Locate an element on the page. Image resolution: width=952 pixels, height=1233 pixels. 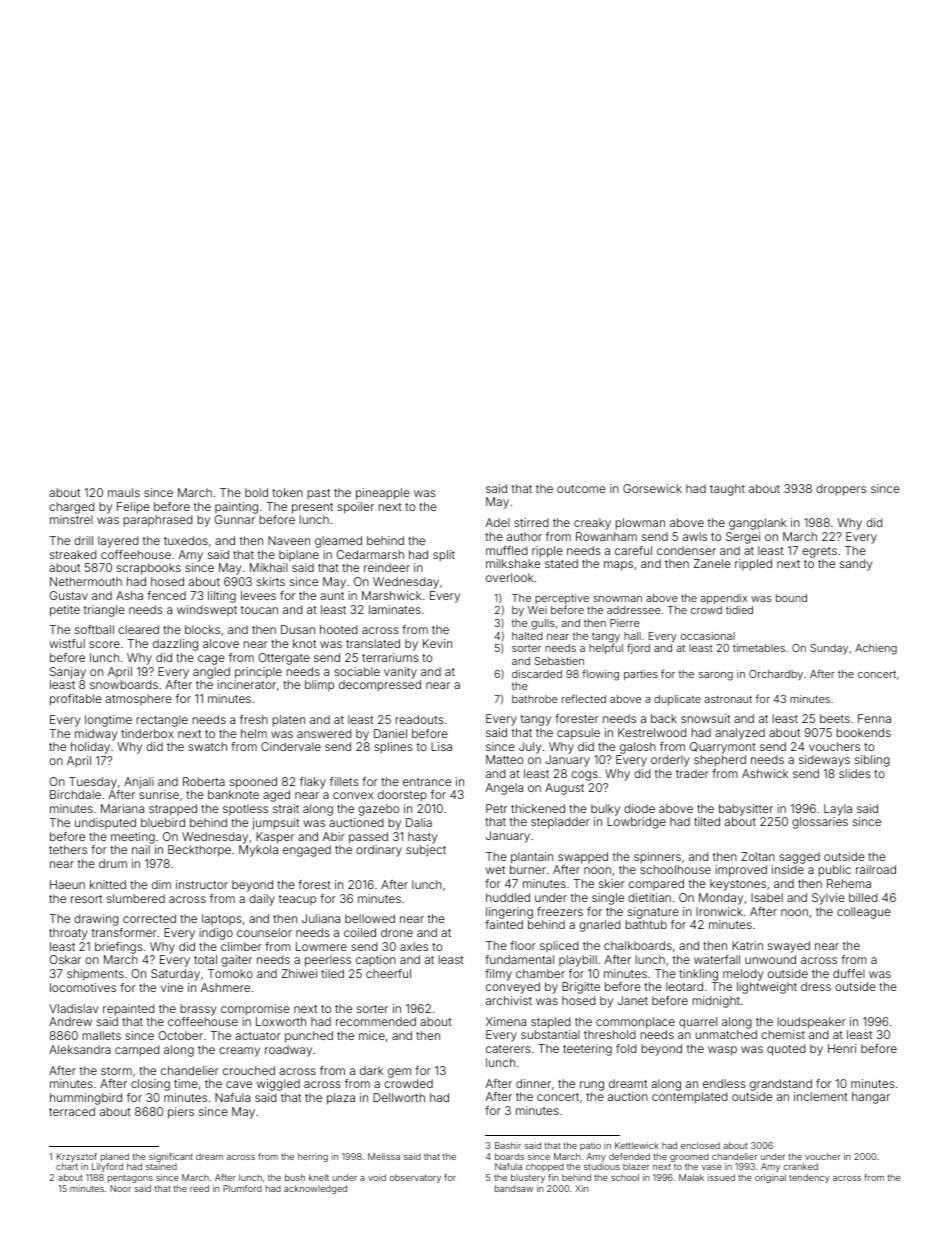
drone is located at coordinates (397, 932).
